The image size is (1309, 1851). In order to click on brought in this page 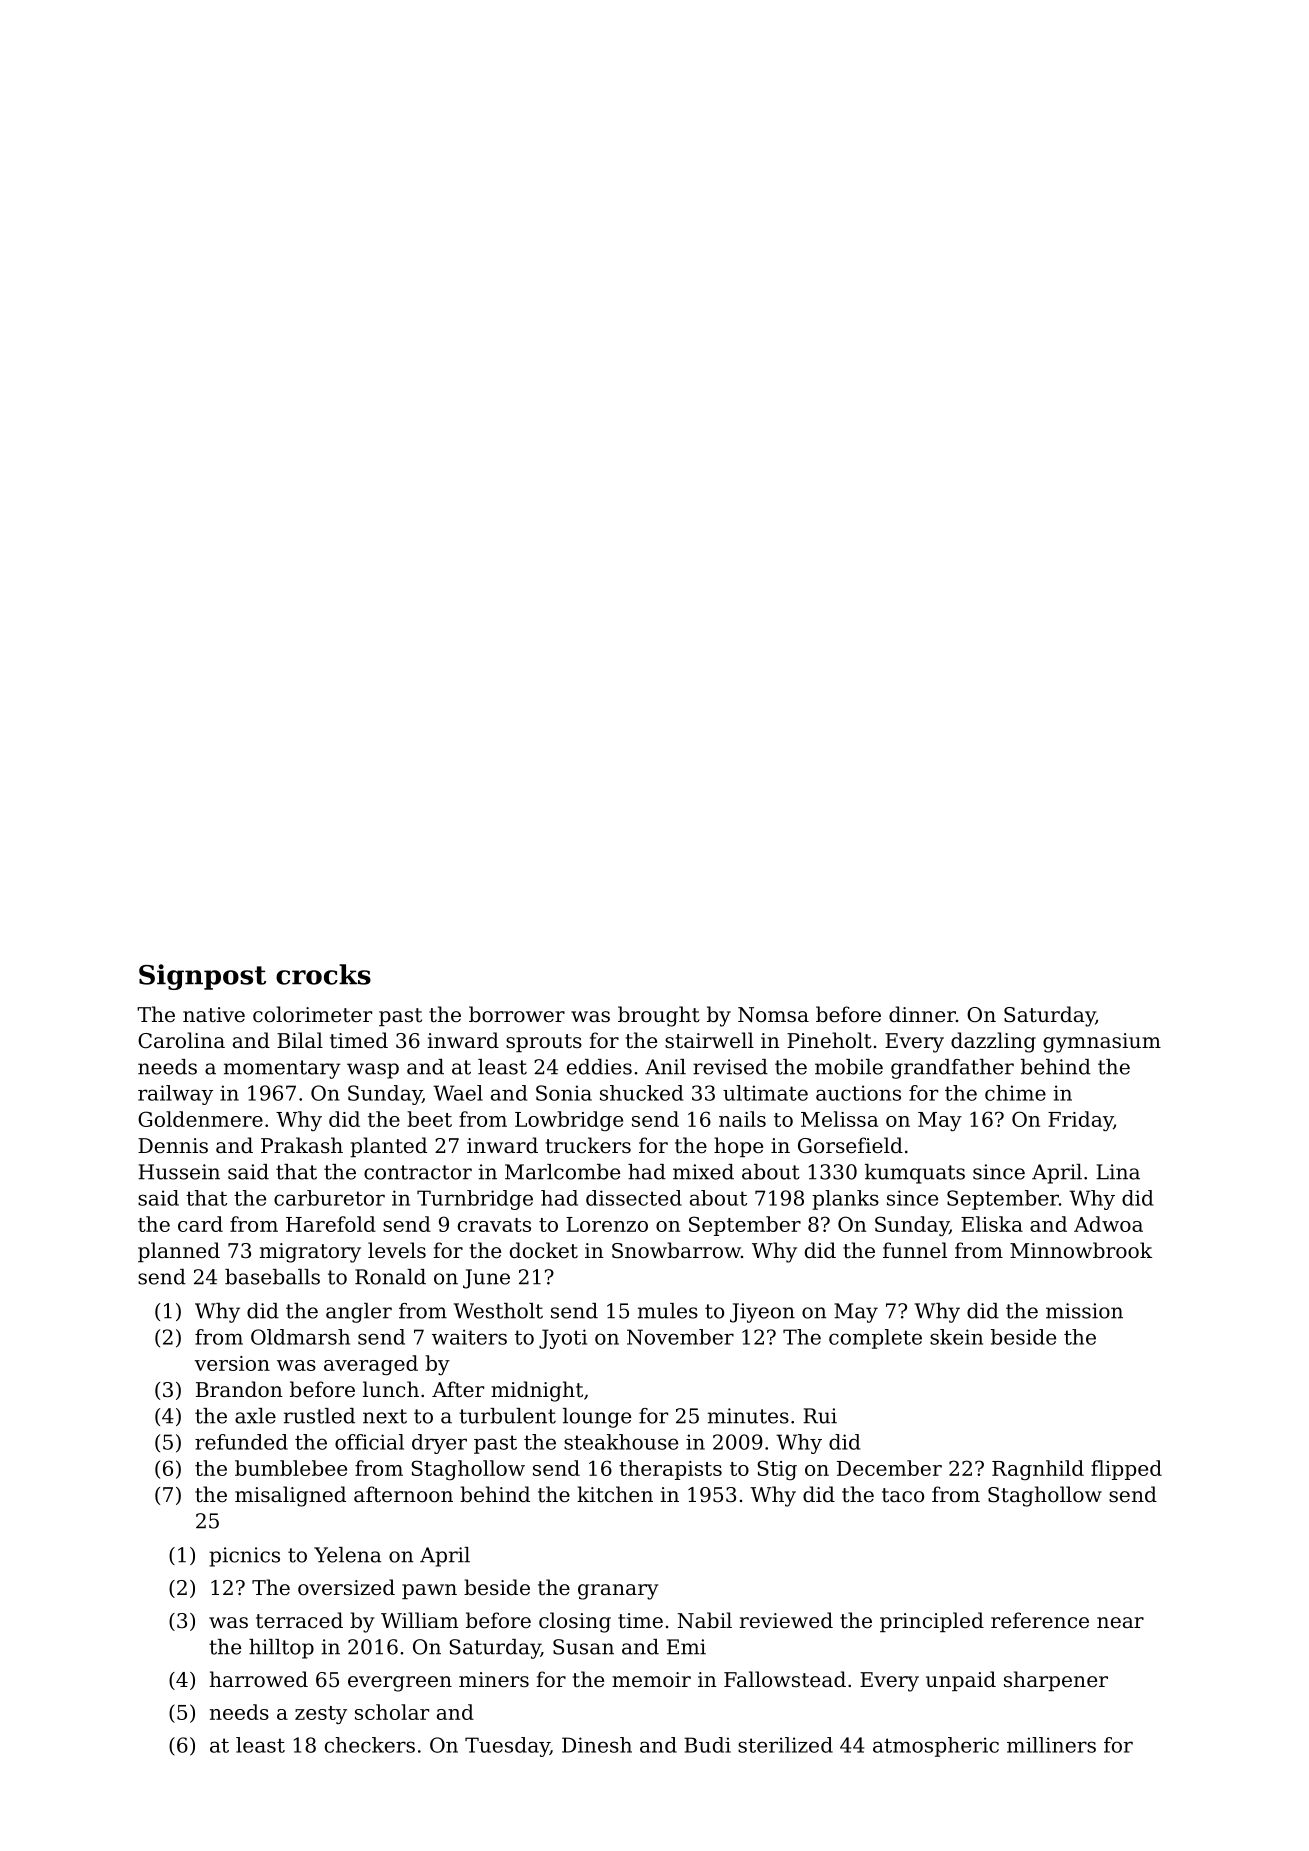, I will do `click(659, 1016)`.
